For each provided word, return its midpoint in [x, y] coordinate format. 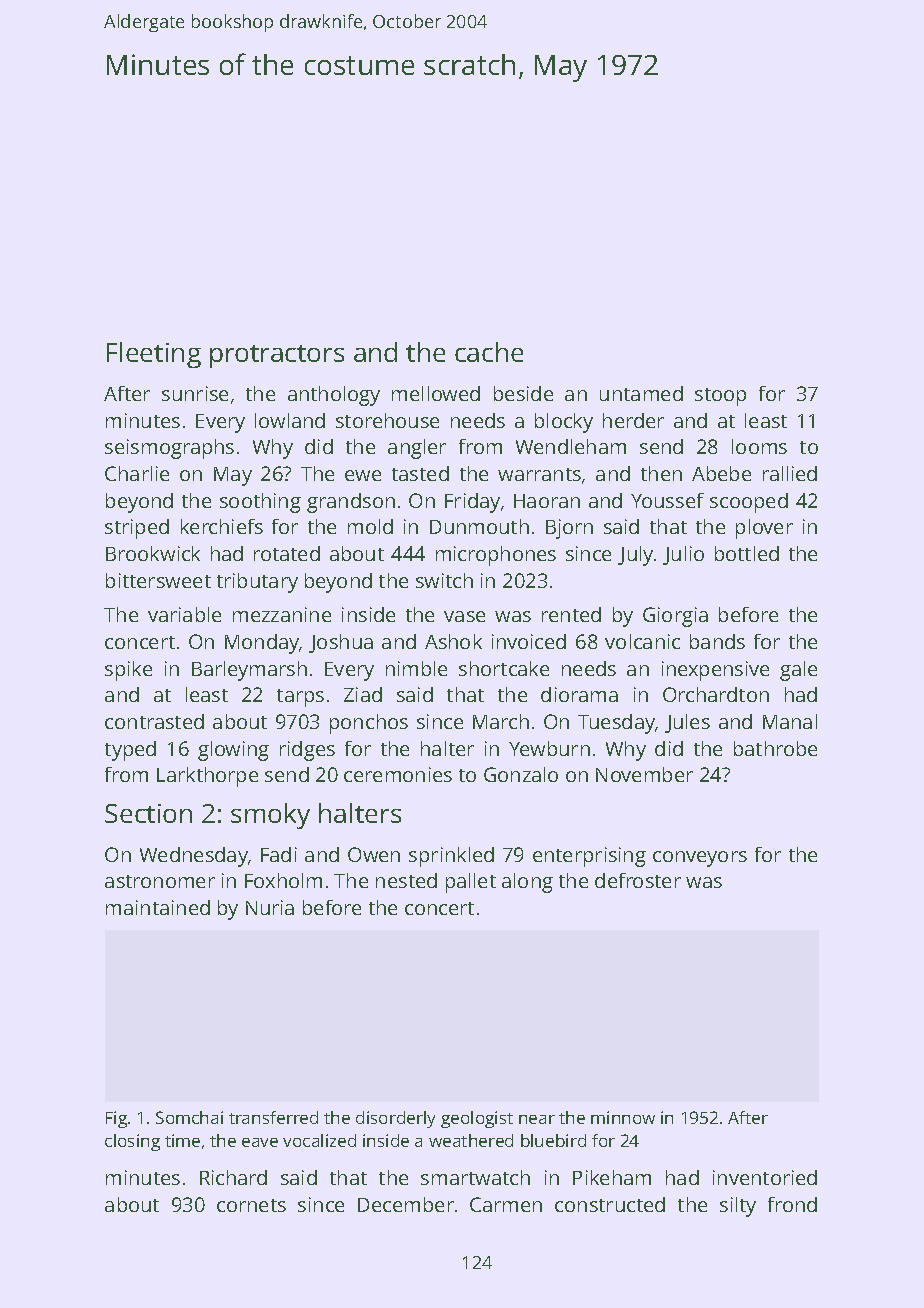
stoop [720, 397]
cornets [251, 1205]
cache [489, 352]
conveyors [700, 859]
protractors [277, 356]
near [537, 1119]
